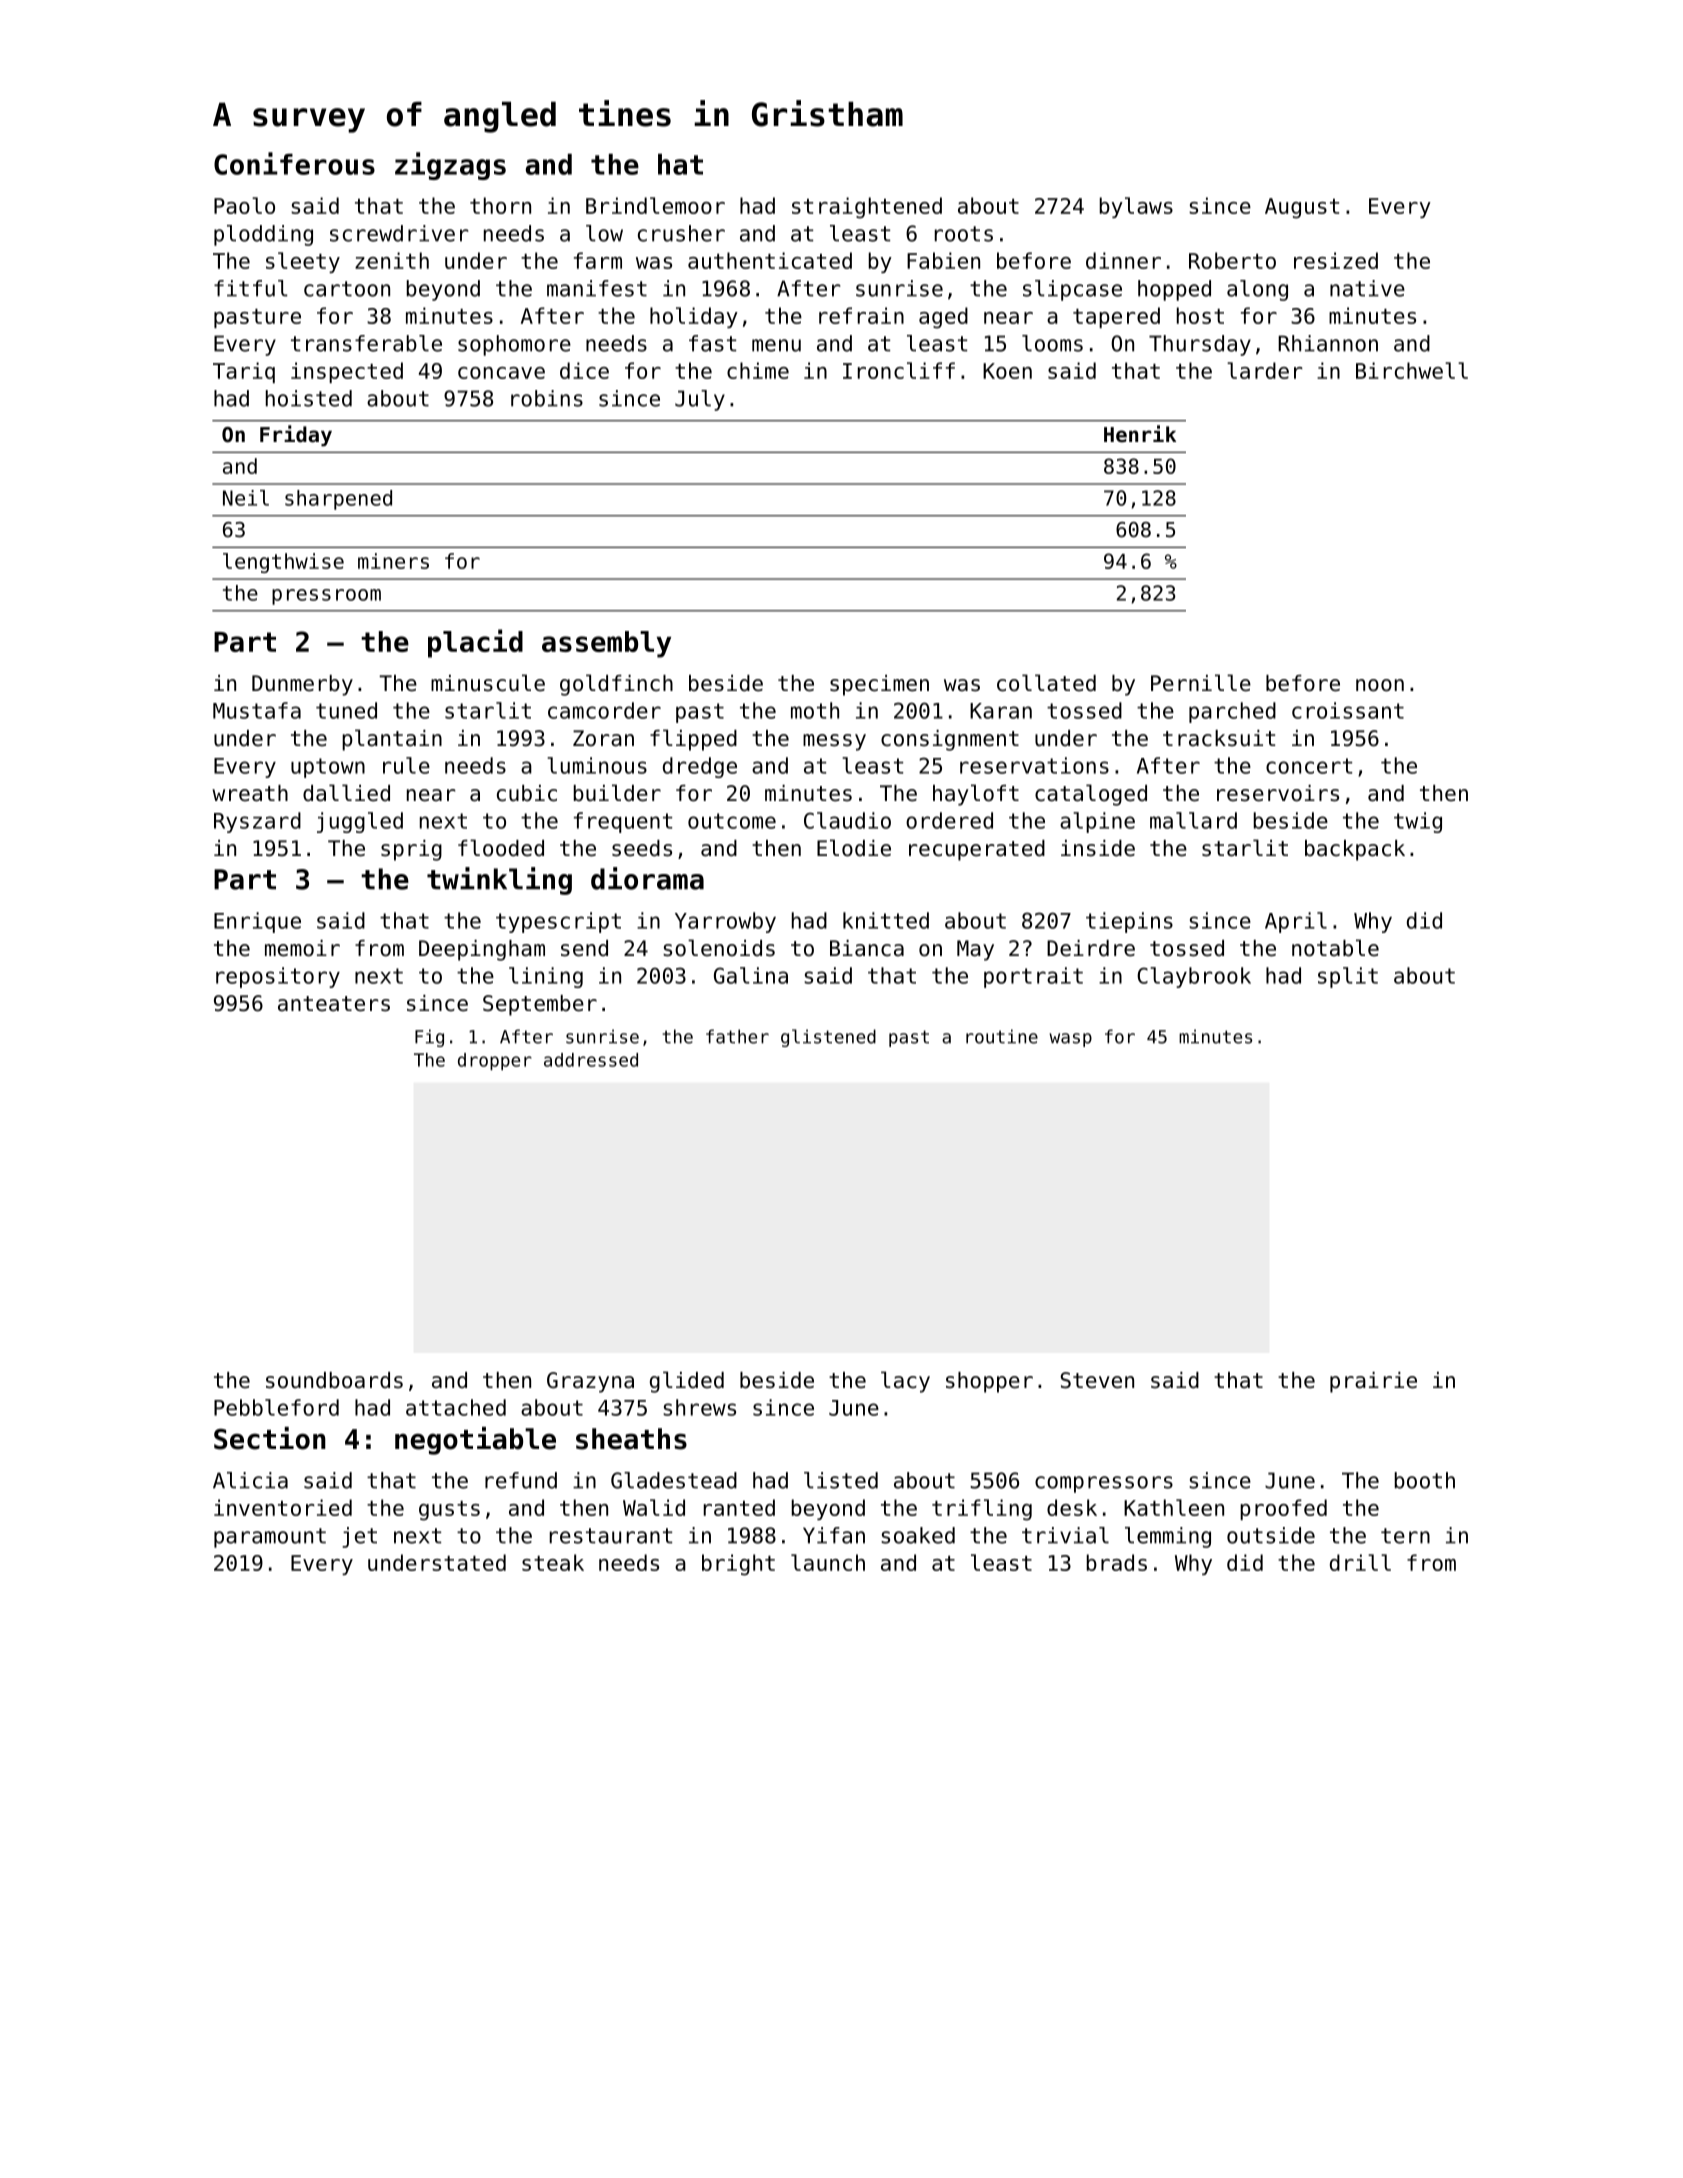 The height and width of the image is (2178, 1683). What do you see at coordinates (918, 1535) in the image?
I see `soaked` at bounding box center [918, 1535].
